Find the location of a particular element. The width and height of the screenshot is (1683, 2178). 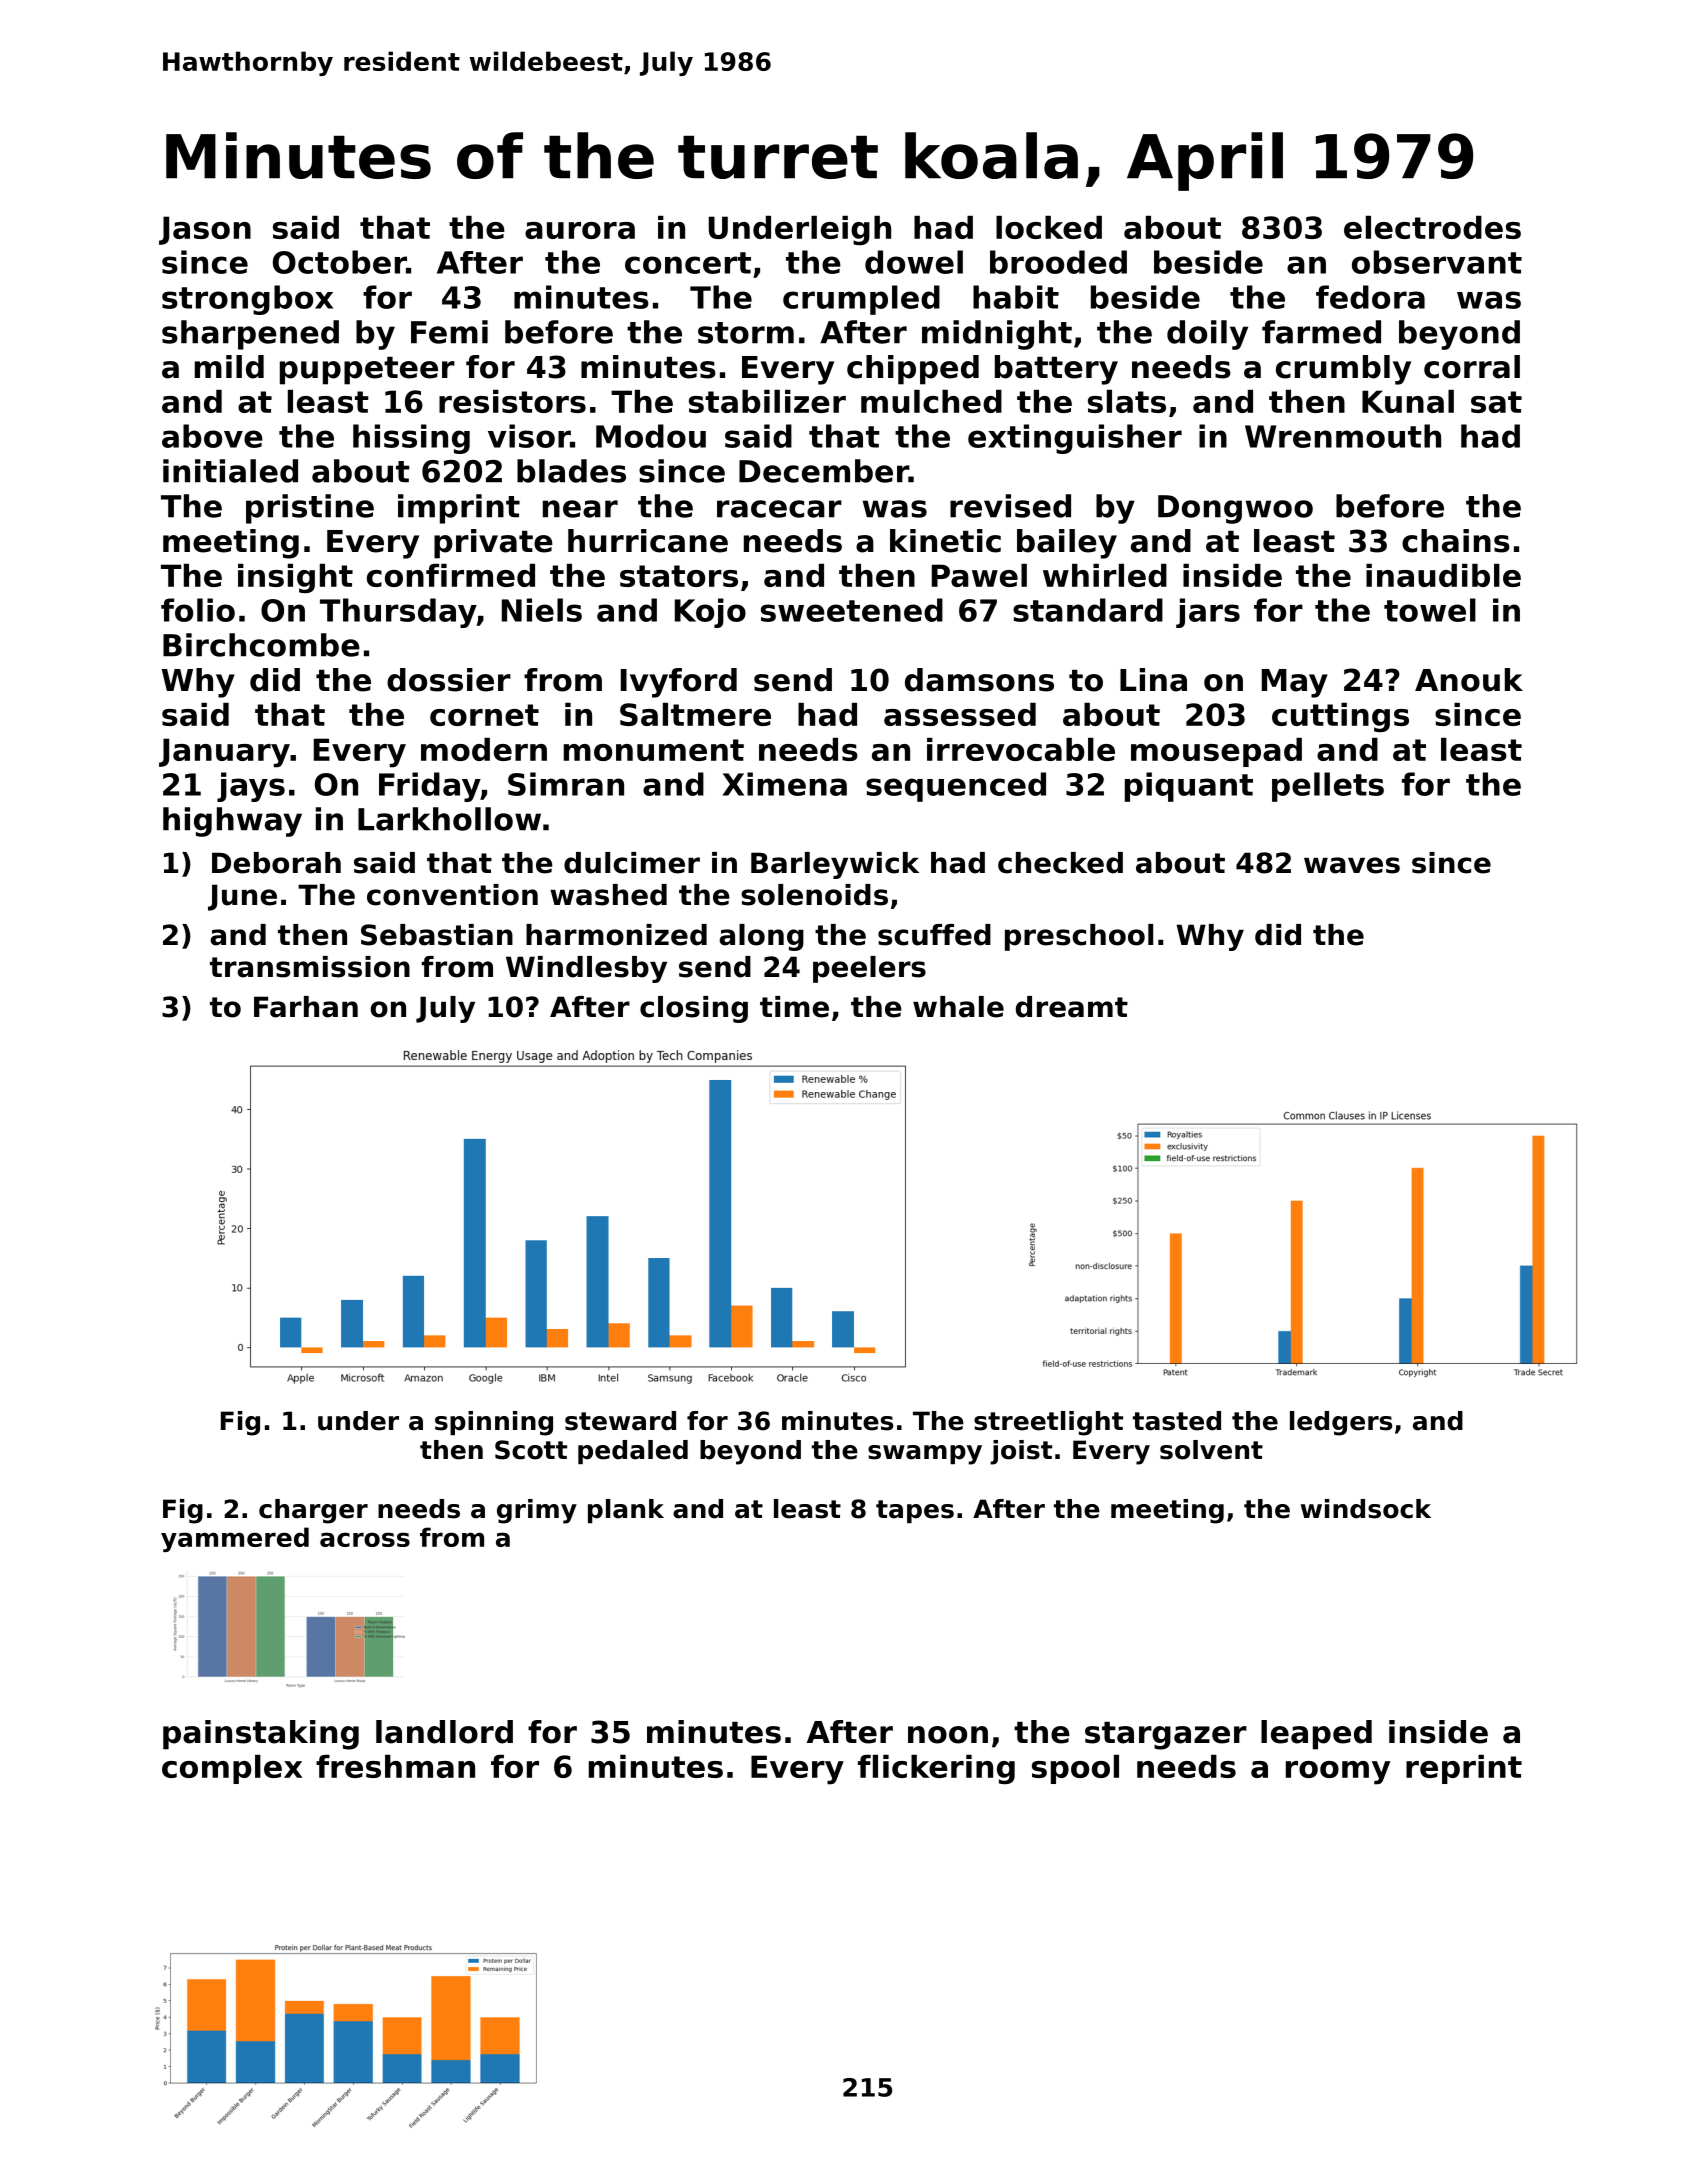

plank is located at coordinates (626, 1511).
